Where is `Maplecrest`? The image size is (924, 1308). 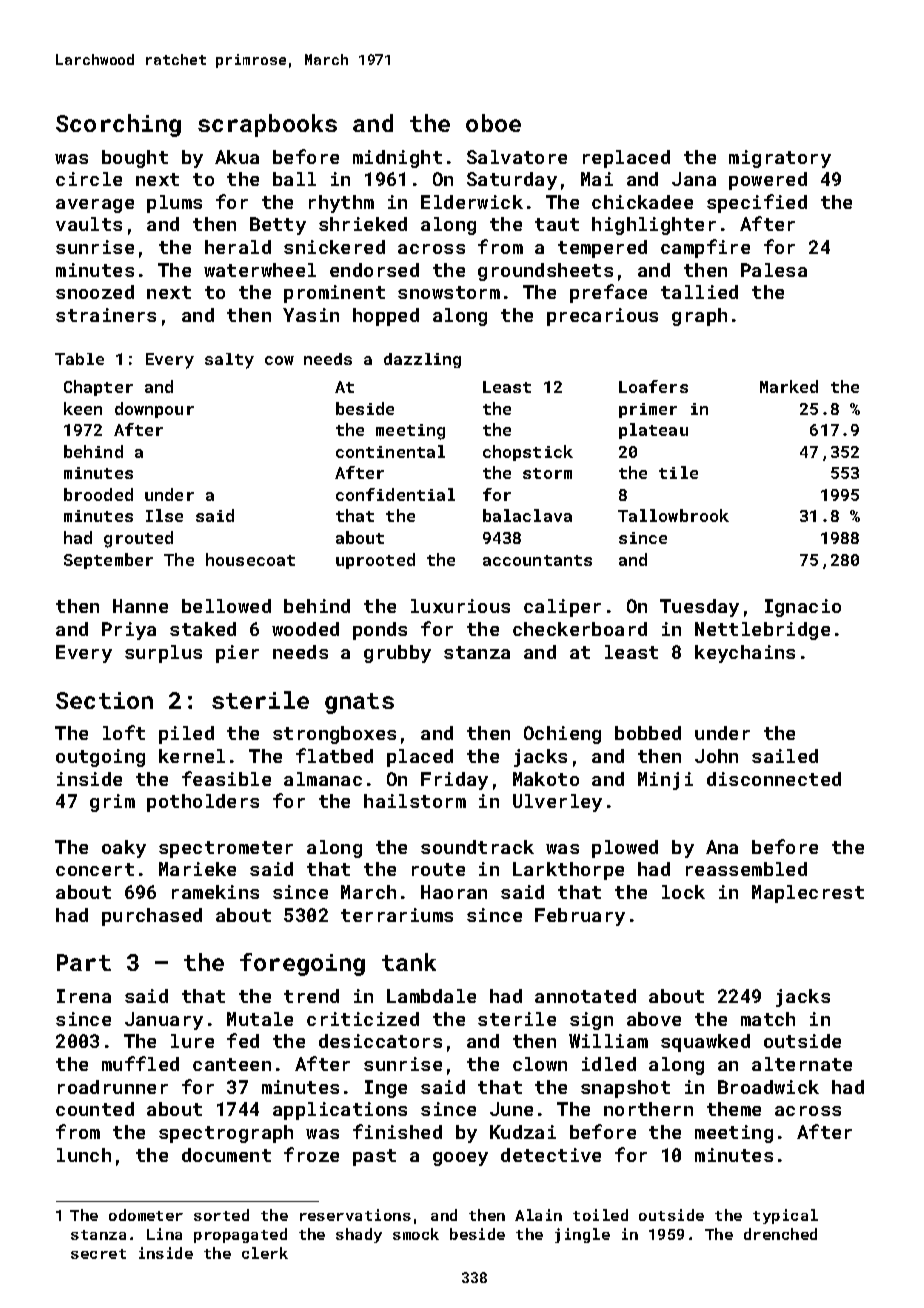
Maplecrest is located at coordinates (808, 894).
